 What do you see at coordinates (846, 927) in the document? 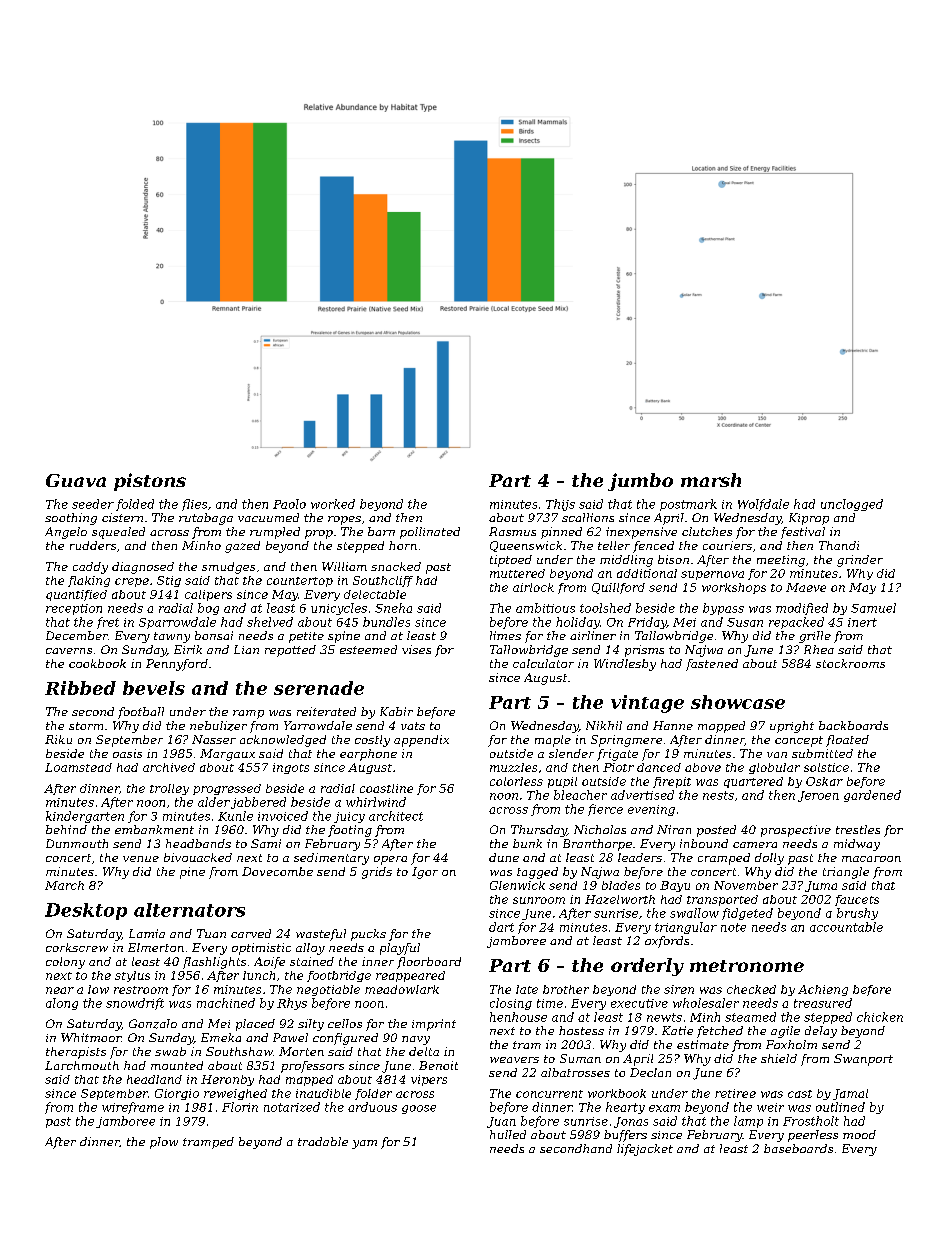
I see `accountable` at bounding box center [846, 927].
